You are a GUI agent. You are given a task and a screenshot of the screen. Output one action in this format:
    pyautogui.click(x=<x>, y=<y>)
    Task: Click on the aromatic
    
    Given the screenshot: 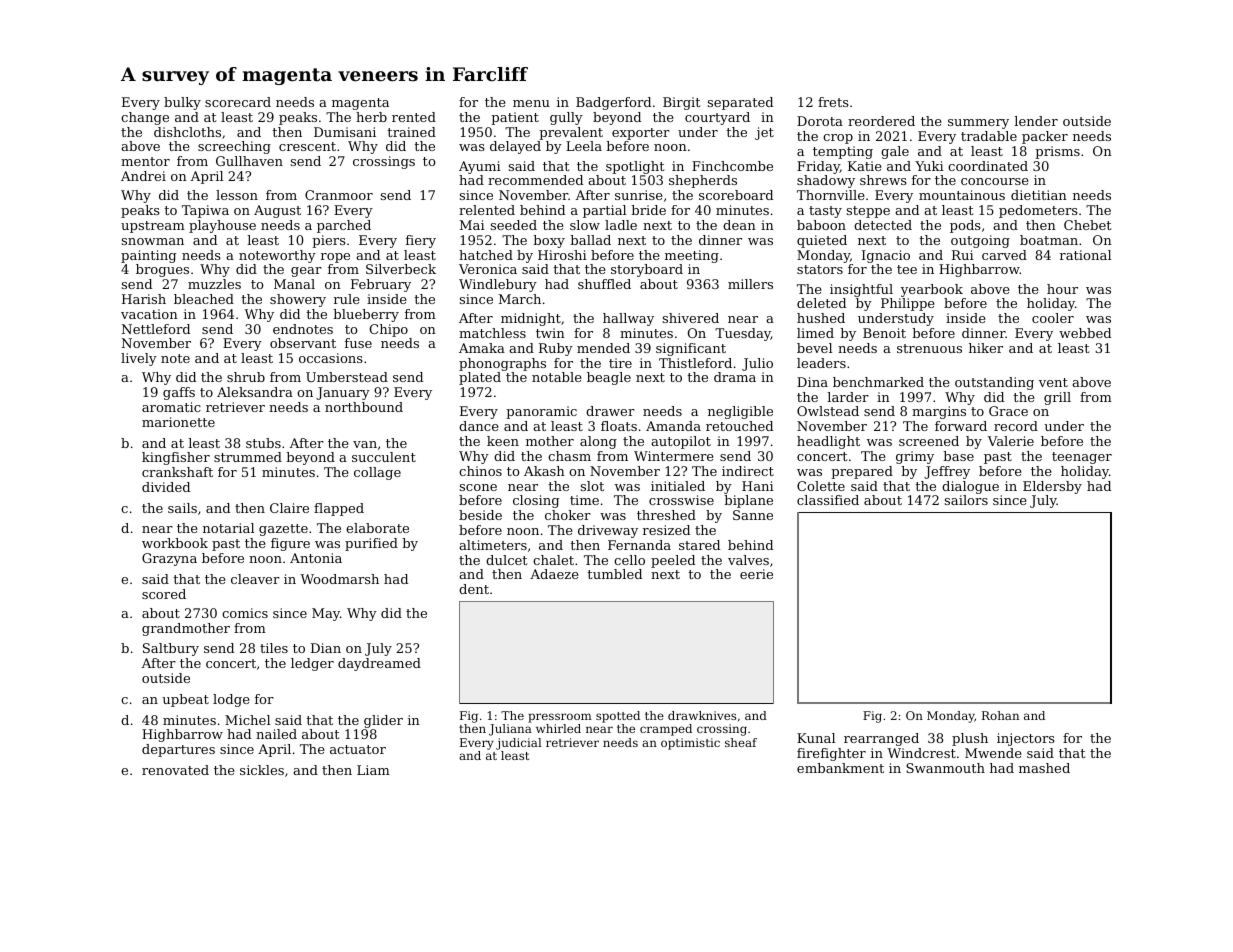 What is the action you would take?
    pyautogui.click(x=171, y=407)
